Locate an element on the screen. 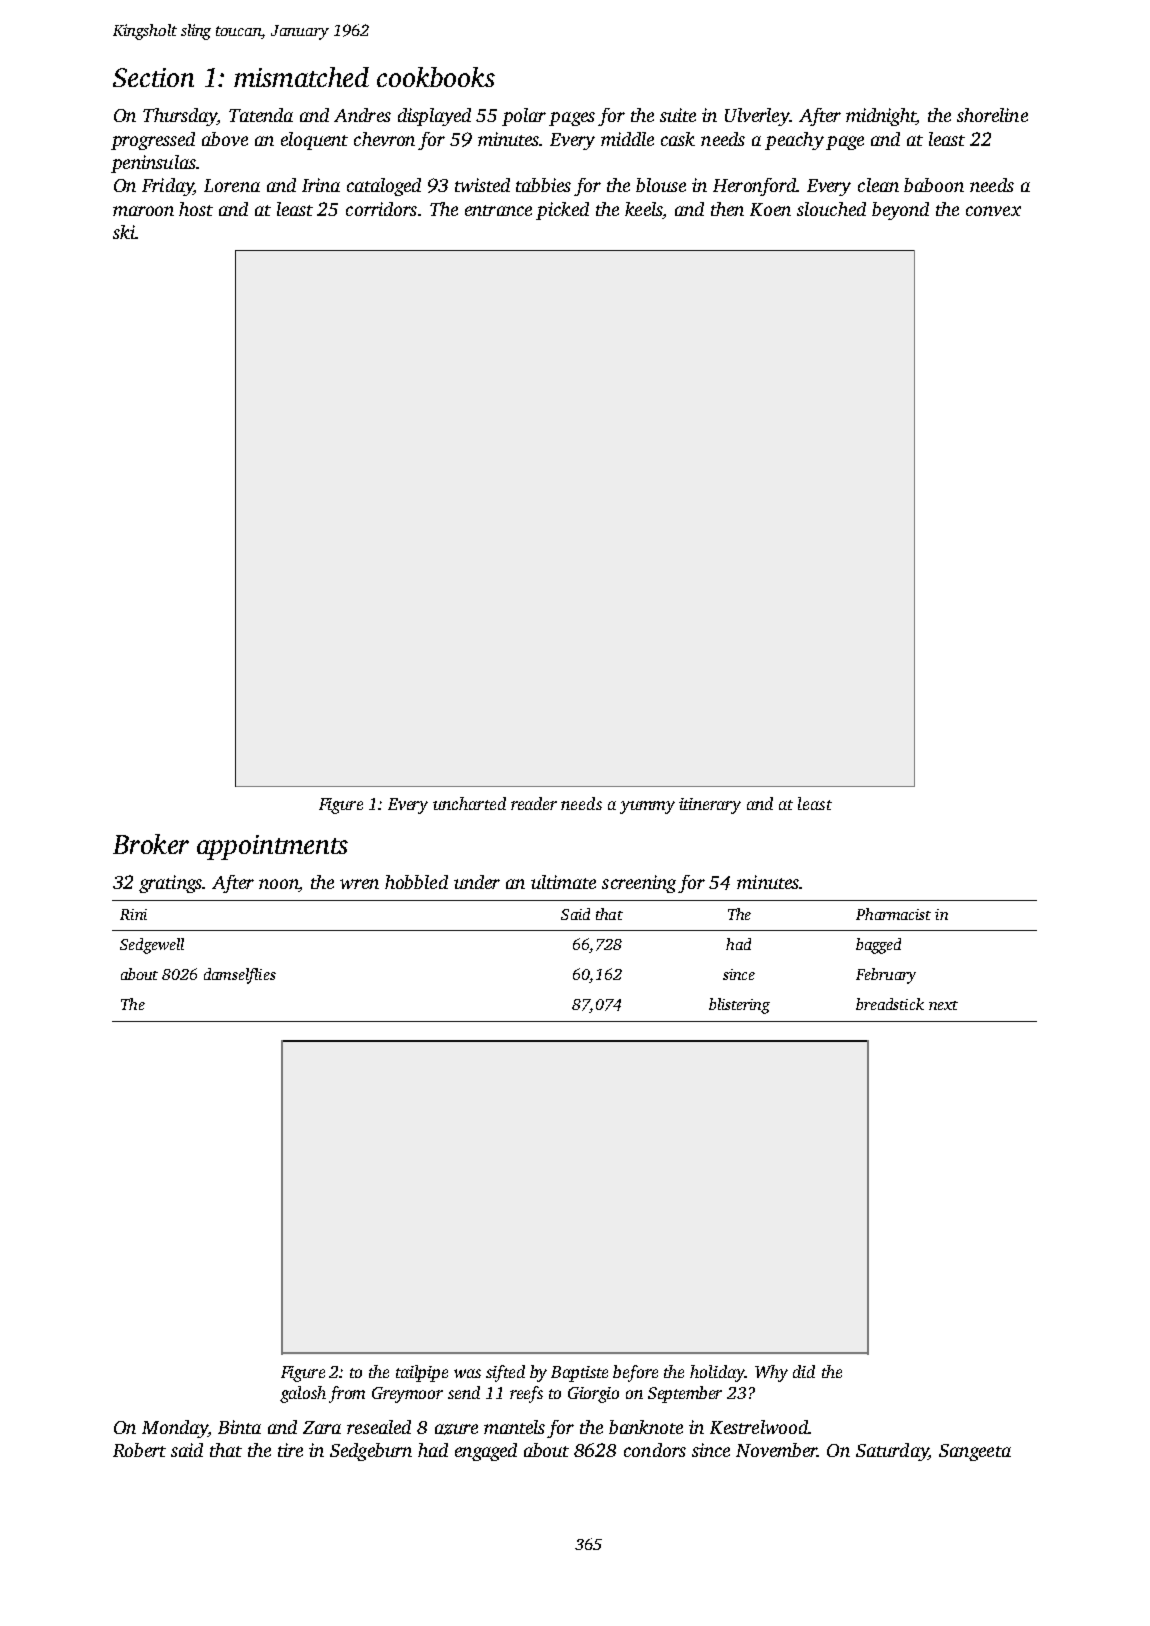 Image resolution: width=1150 pixels, height=1626 pixels. Sangeeta is located at coordinates (975, 1452).
